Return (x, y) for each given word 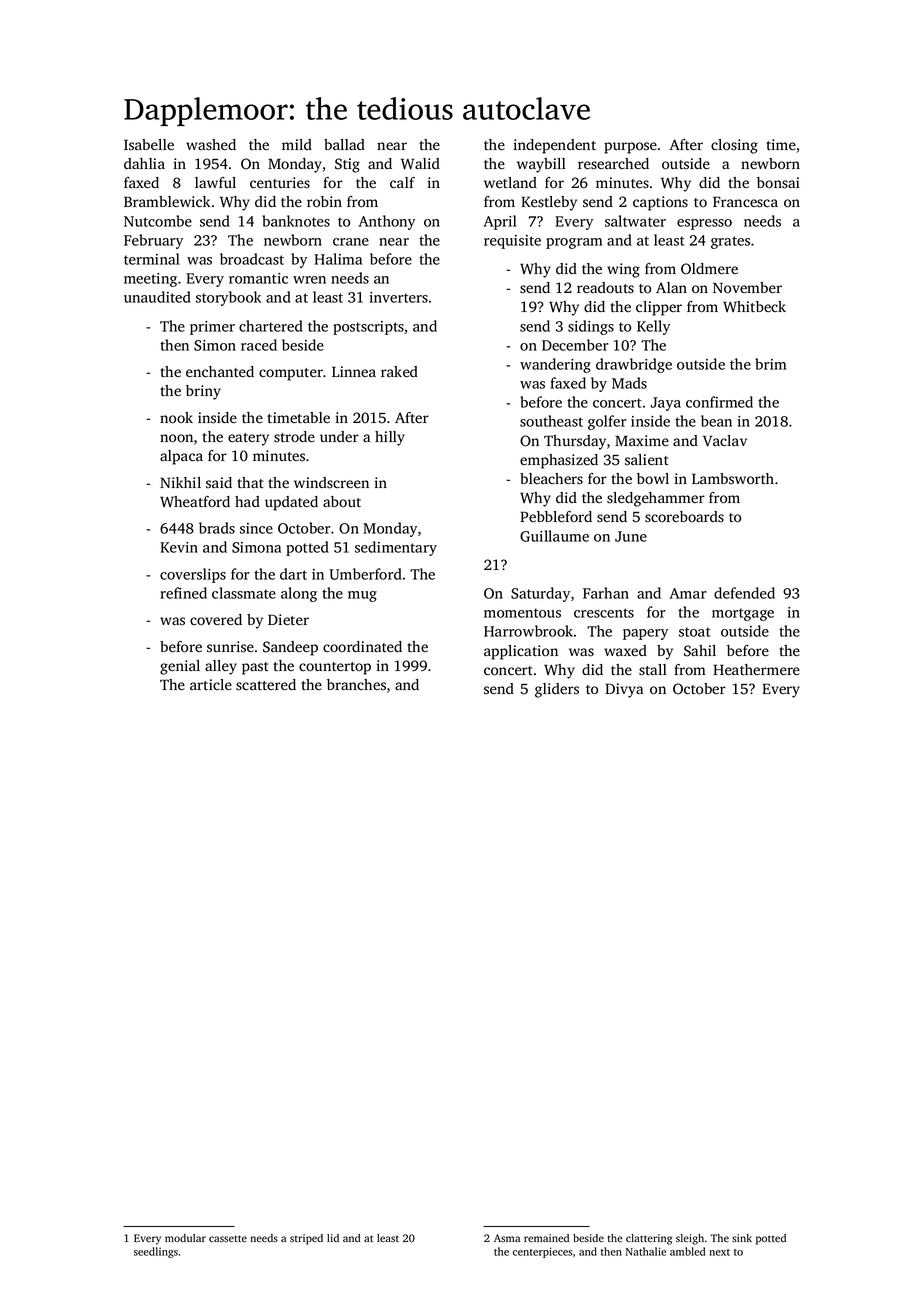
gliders (557, 690)
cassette (228, 1238)
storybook (228, 298)
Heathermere (756, 669)
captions (660, 203)
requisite (512, 242)
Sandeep (290, 648)
